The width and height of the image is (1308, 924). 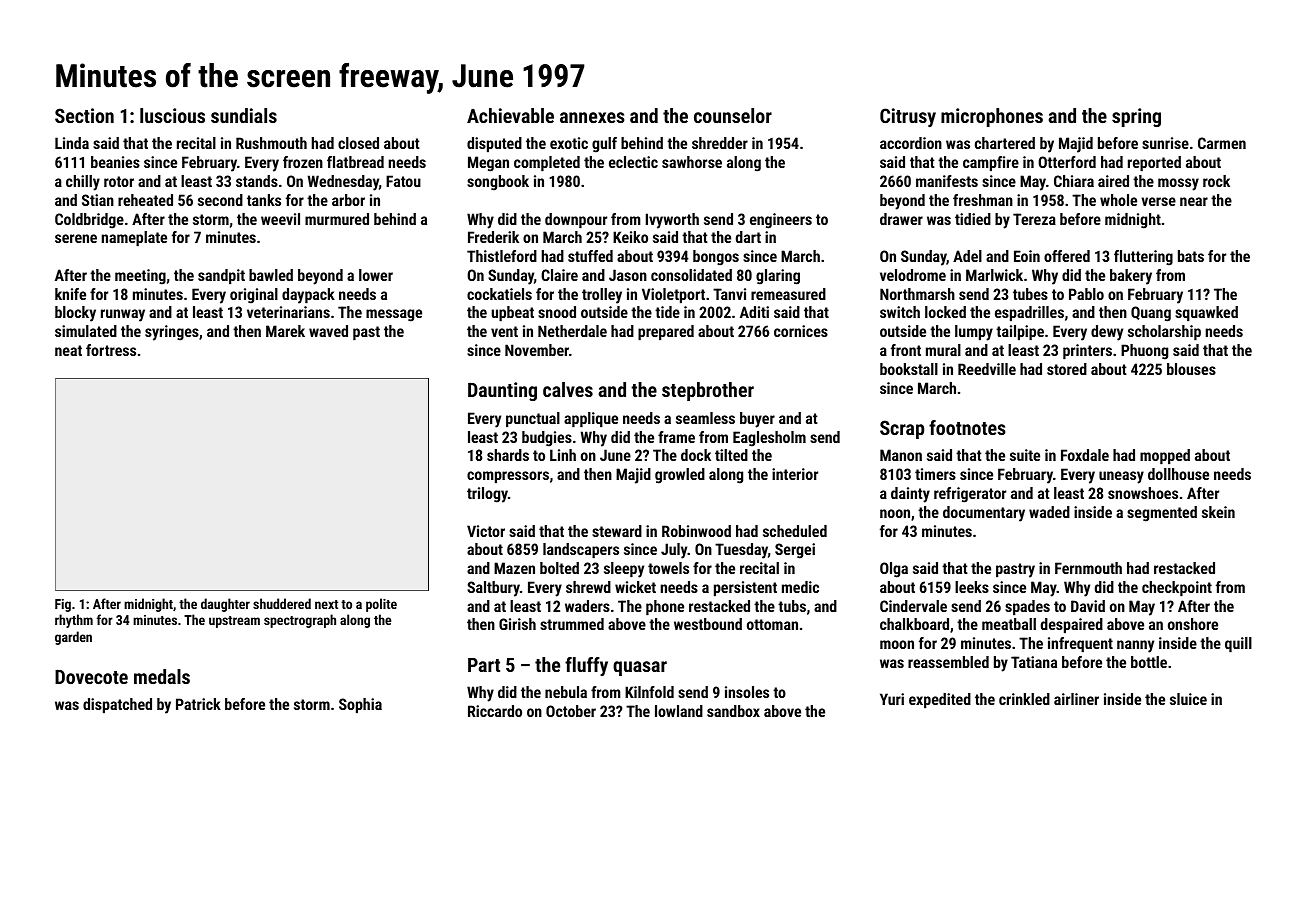 What do you see at coordinates (781, 221) in the image?
I see `engineers` at bounding box center [781, 221].
